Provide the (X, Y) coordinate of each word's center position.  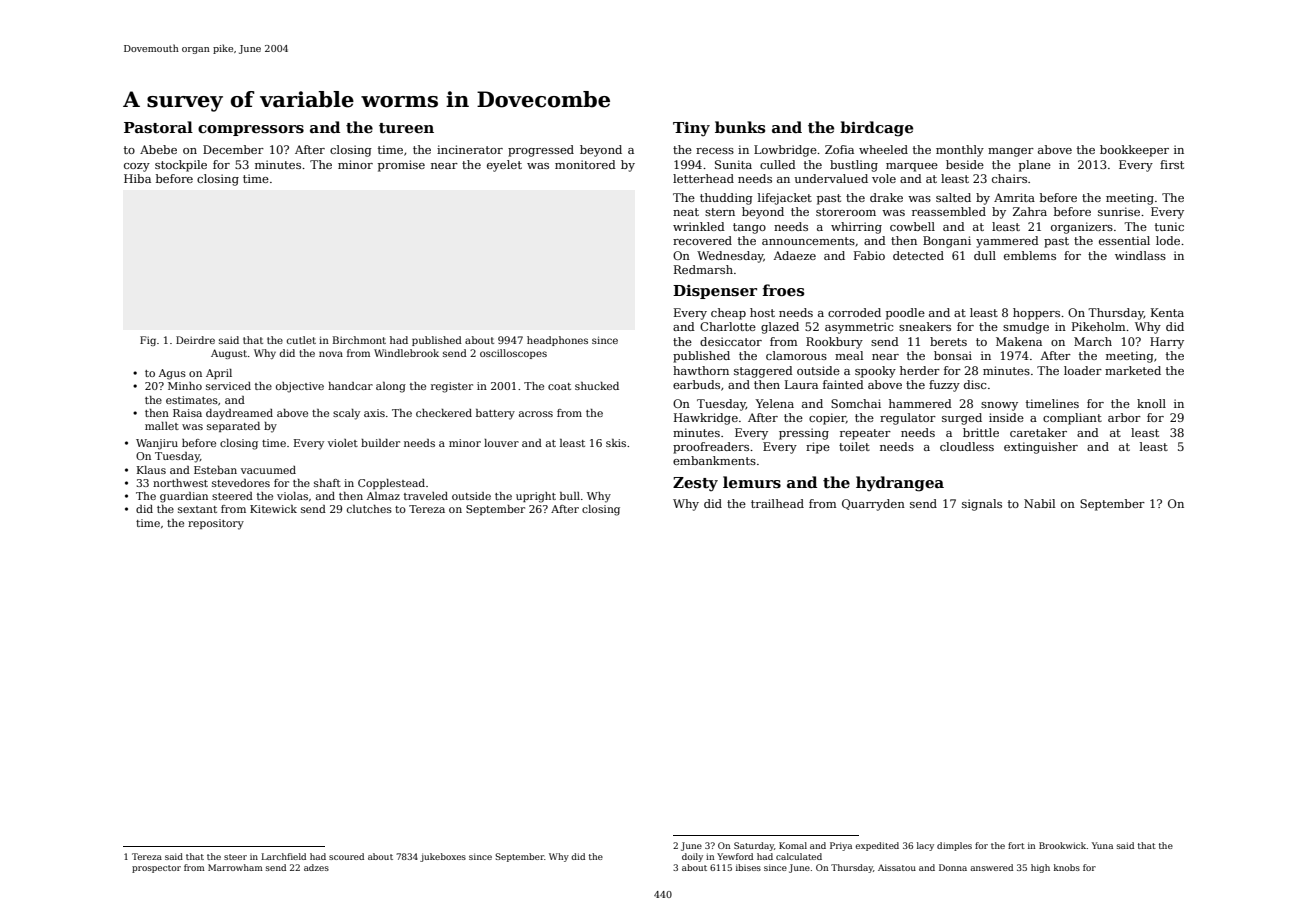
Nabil (1039, 503)
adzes (316, 867)
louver (501, 443)
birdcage (876, 129)
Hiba (137, 178)
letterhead (703, 178)
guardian (184, 497)
